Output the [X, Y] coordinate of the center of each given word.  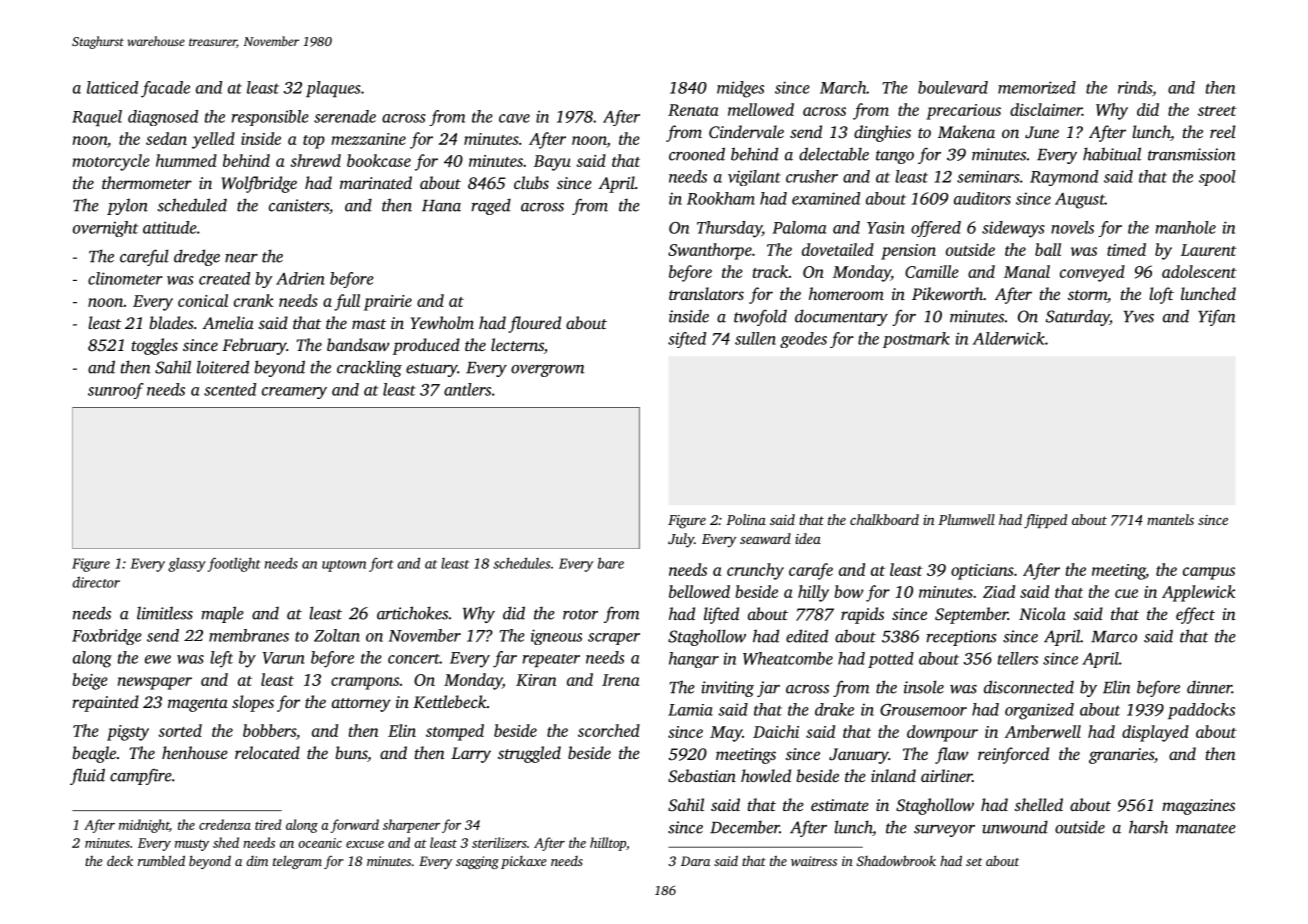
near [241, 258]
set [974, 862]
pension [908, 252]
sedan [166, 138]
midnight [144, 826]
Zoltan [337, 635]
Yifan [1217, 317]
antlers [467, 389]
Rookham [721, 198]
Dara [695, 861]
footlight [234, 564]
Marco [1114, 637]
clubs [531, 182]
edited [807, 636]
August [1080, 201]
